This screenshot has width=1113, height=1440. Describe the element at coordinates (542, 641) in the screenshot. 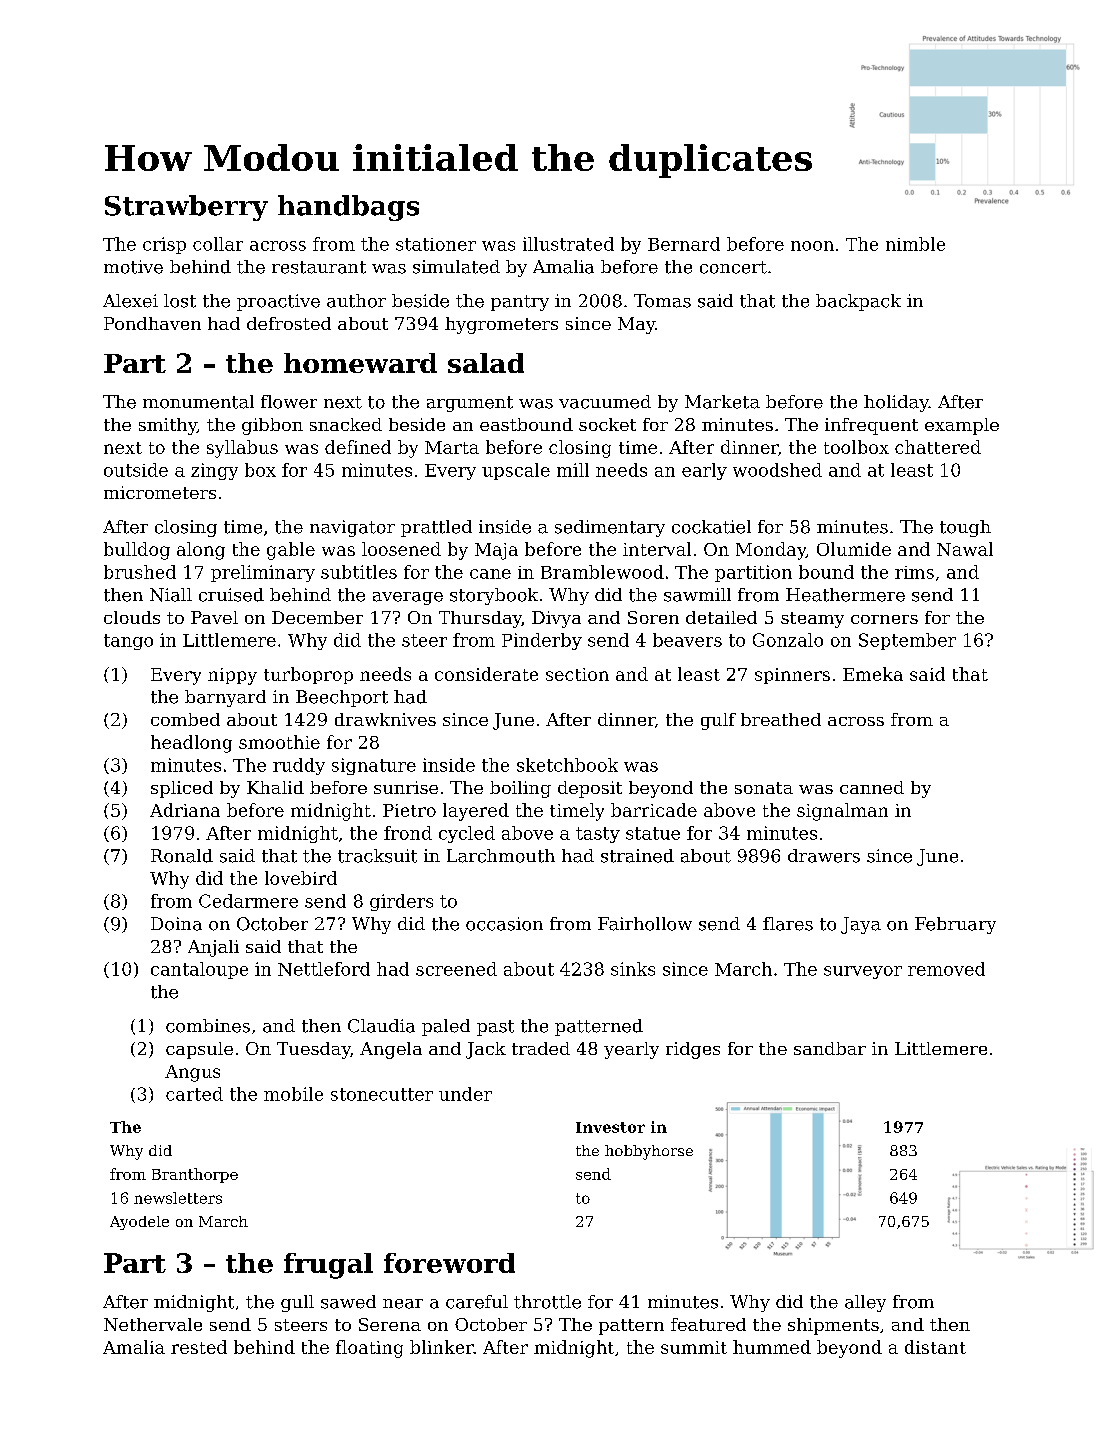

I see `Pinderby` at that location.
